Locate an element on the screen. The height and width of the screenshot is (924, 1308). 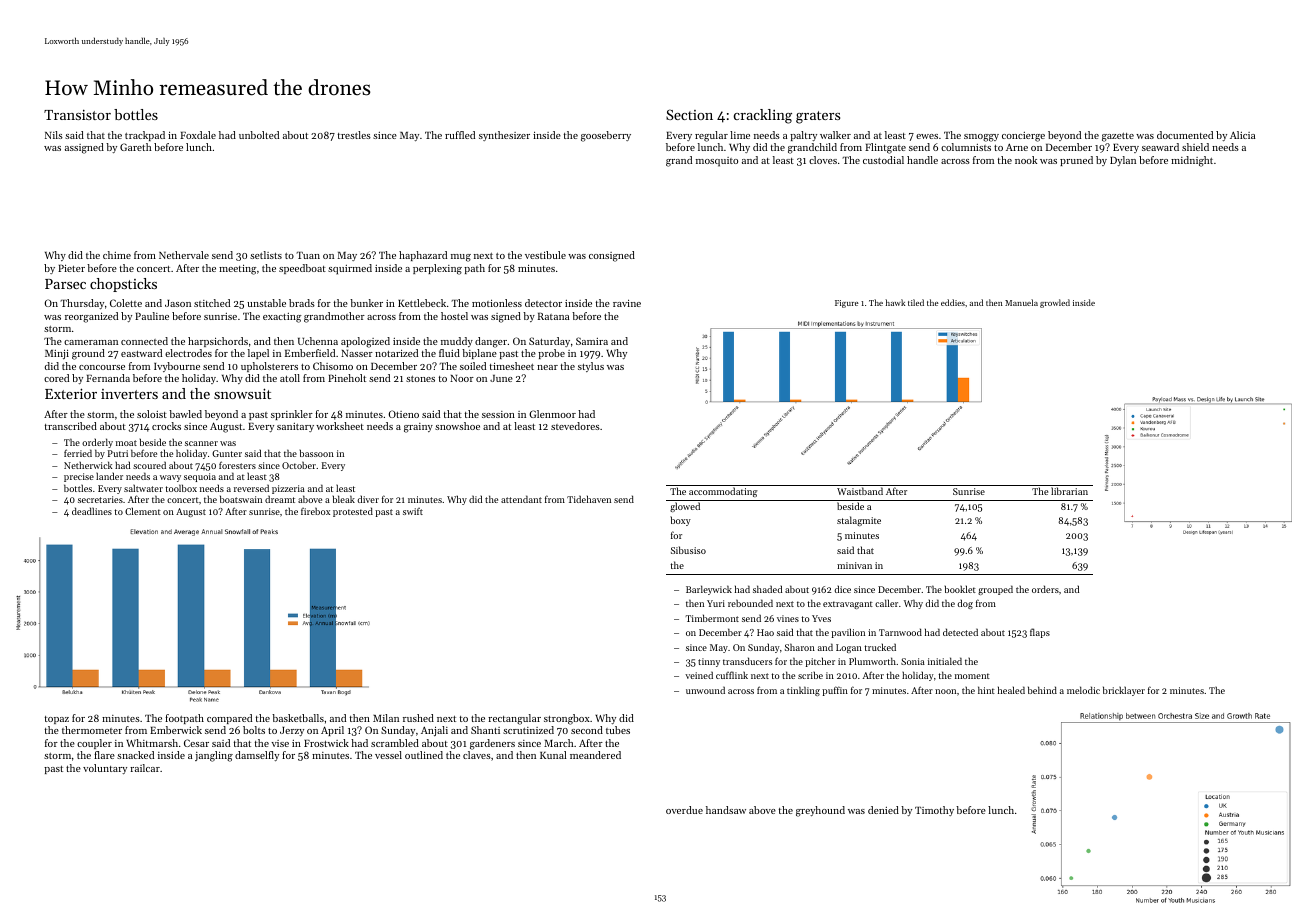
Figure is located at coordinates (847, 304).
